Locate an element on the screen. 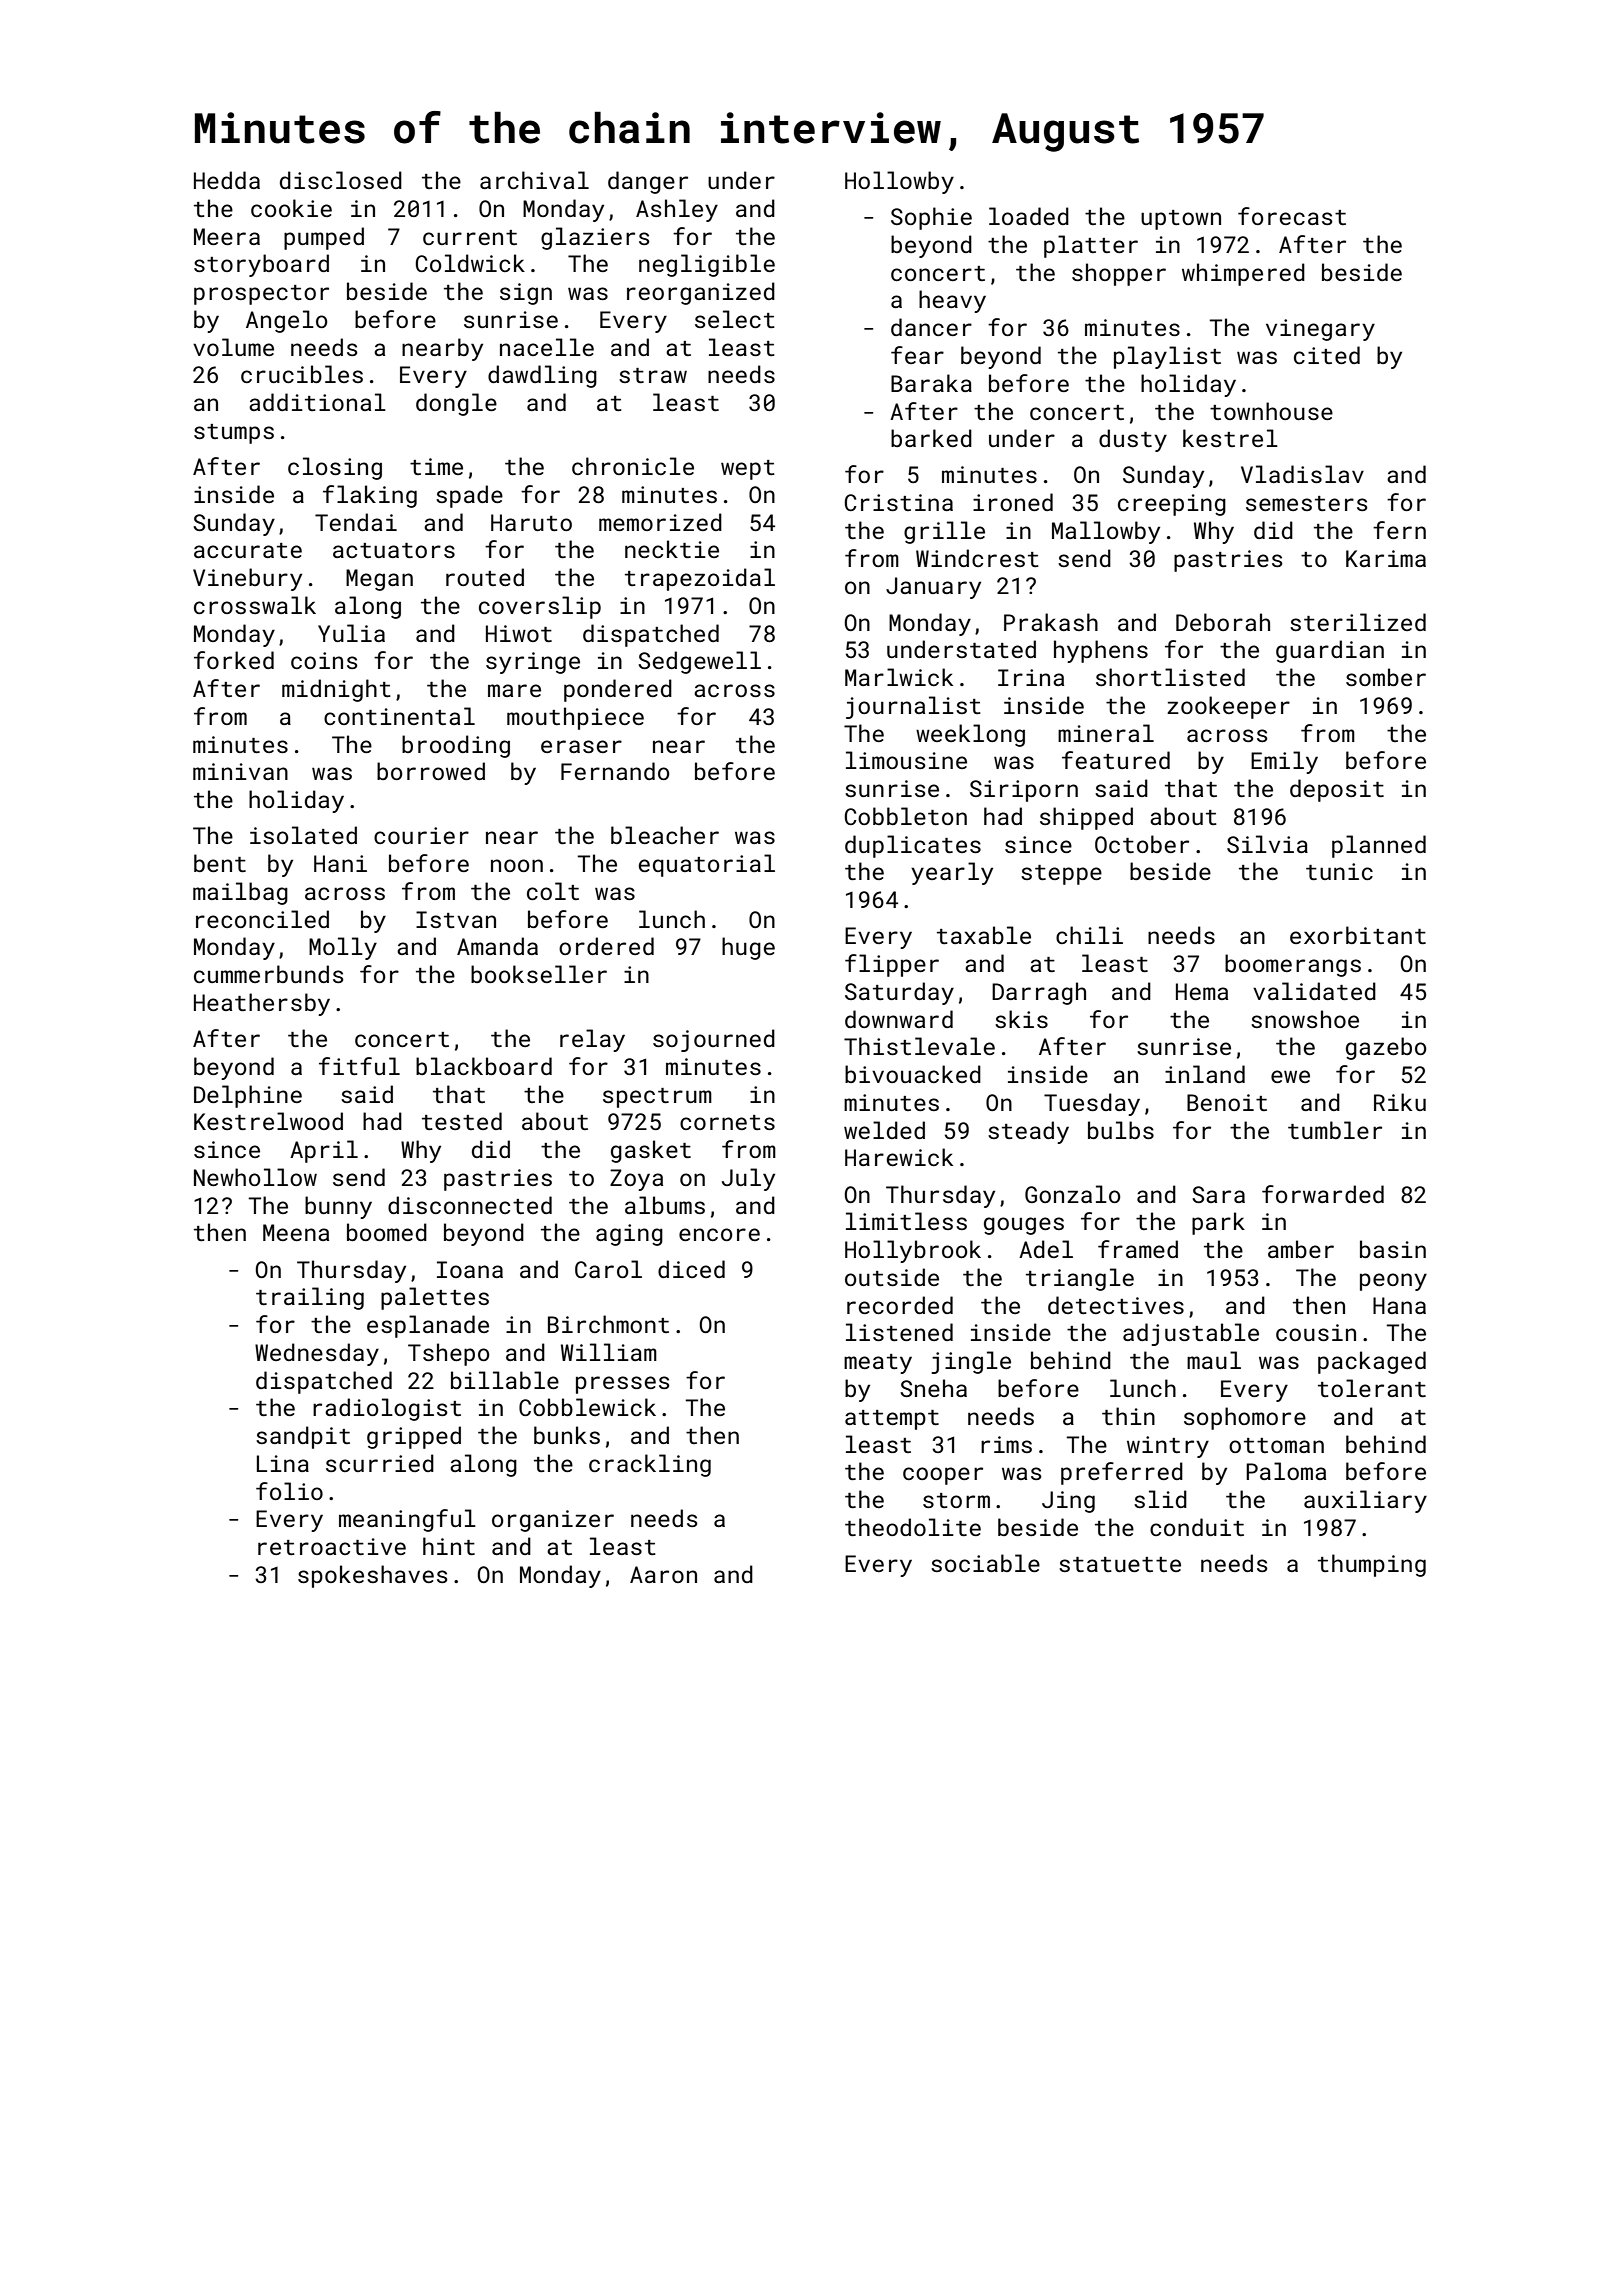 Image resolution: width=1620 pixels, height=2292 pixels. forecast is located at coordinates (1292, 216).
